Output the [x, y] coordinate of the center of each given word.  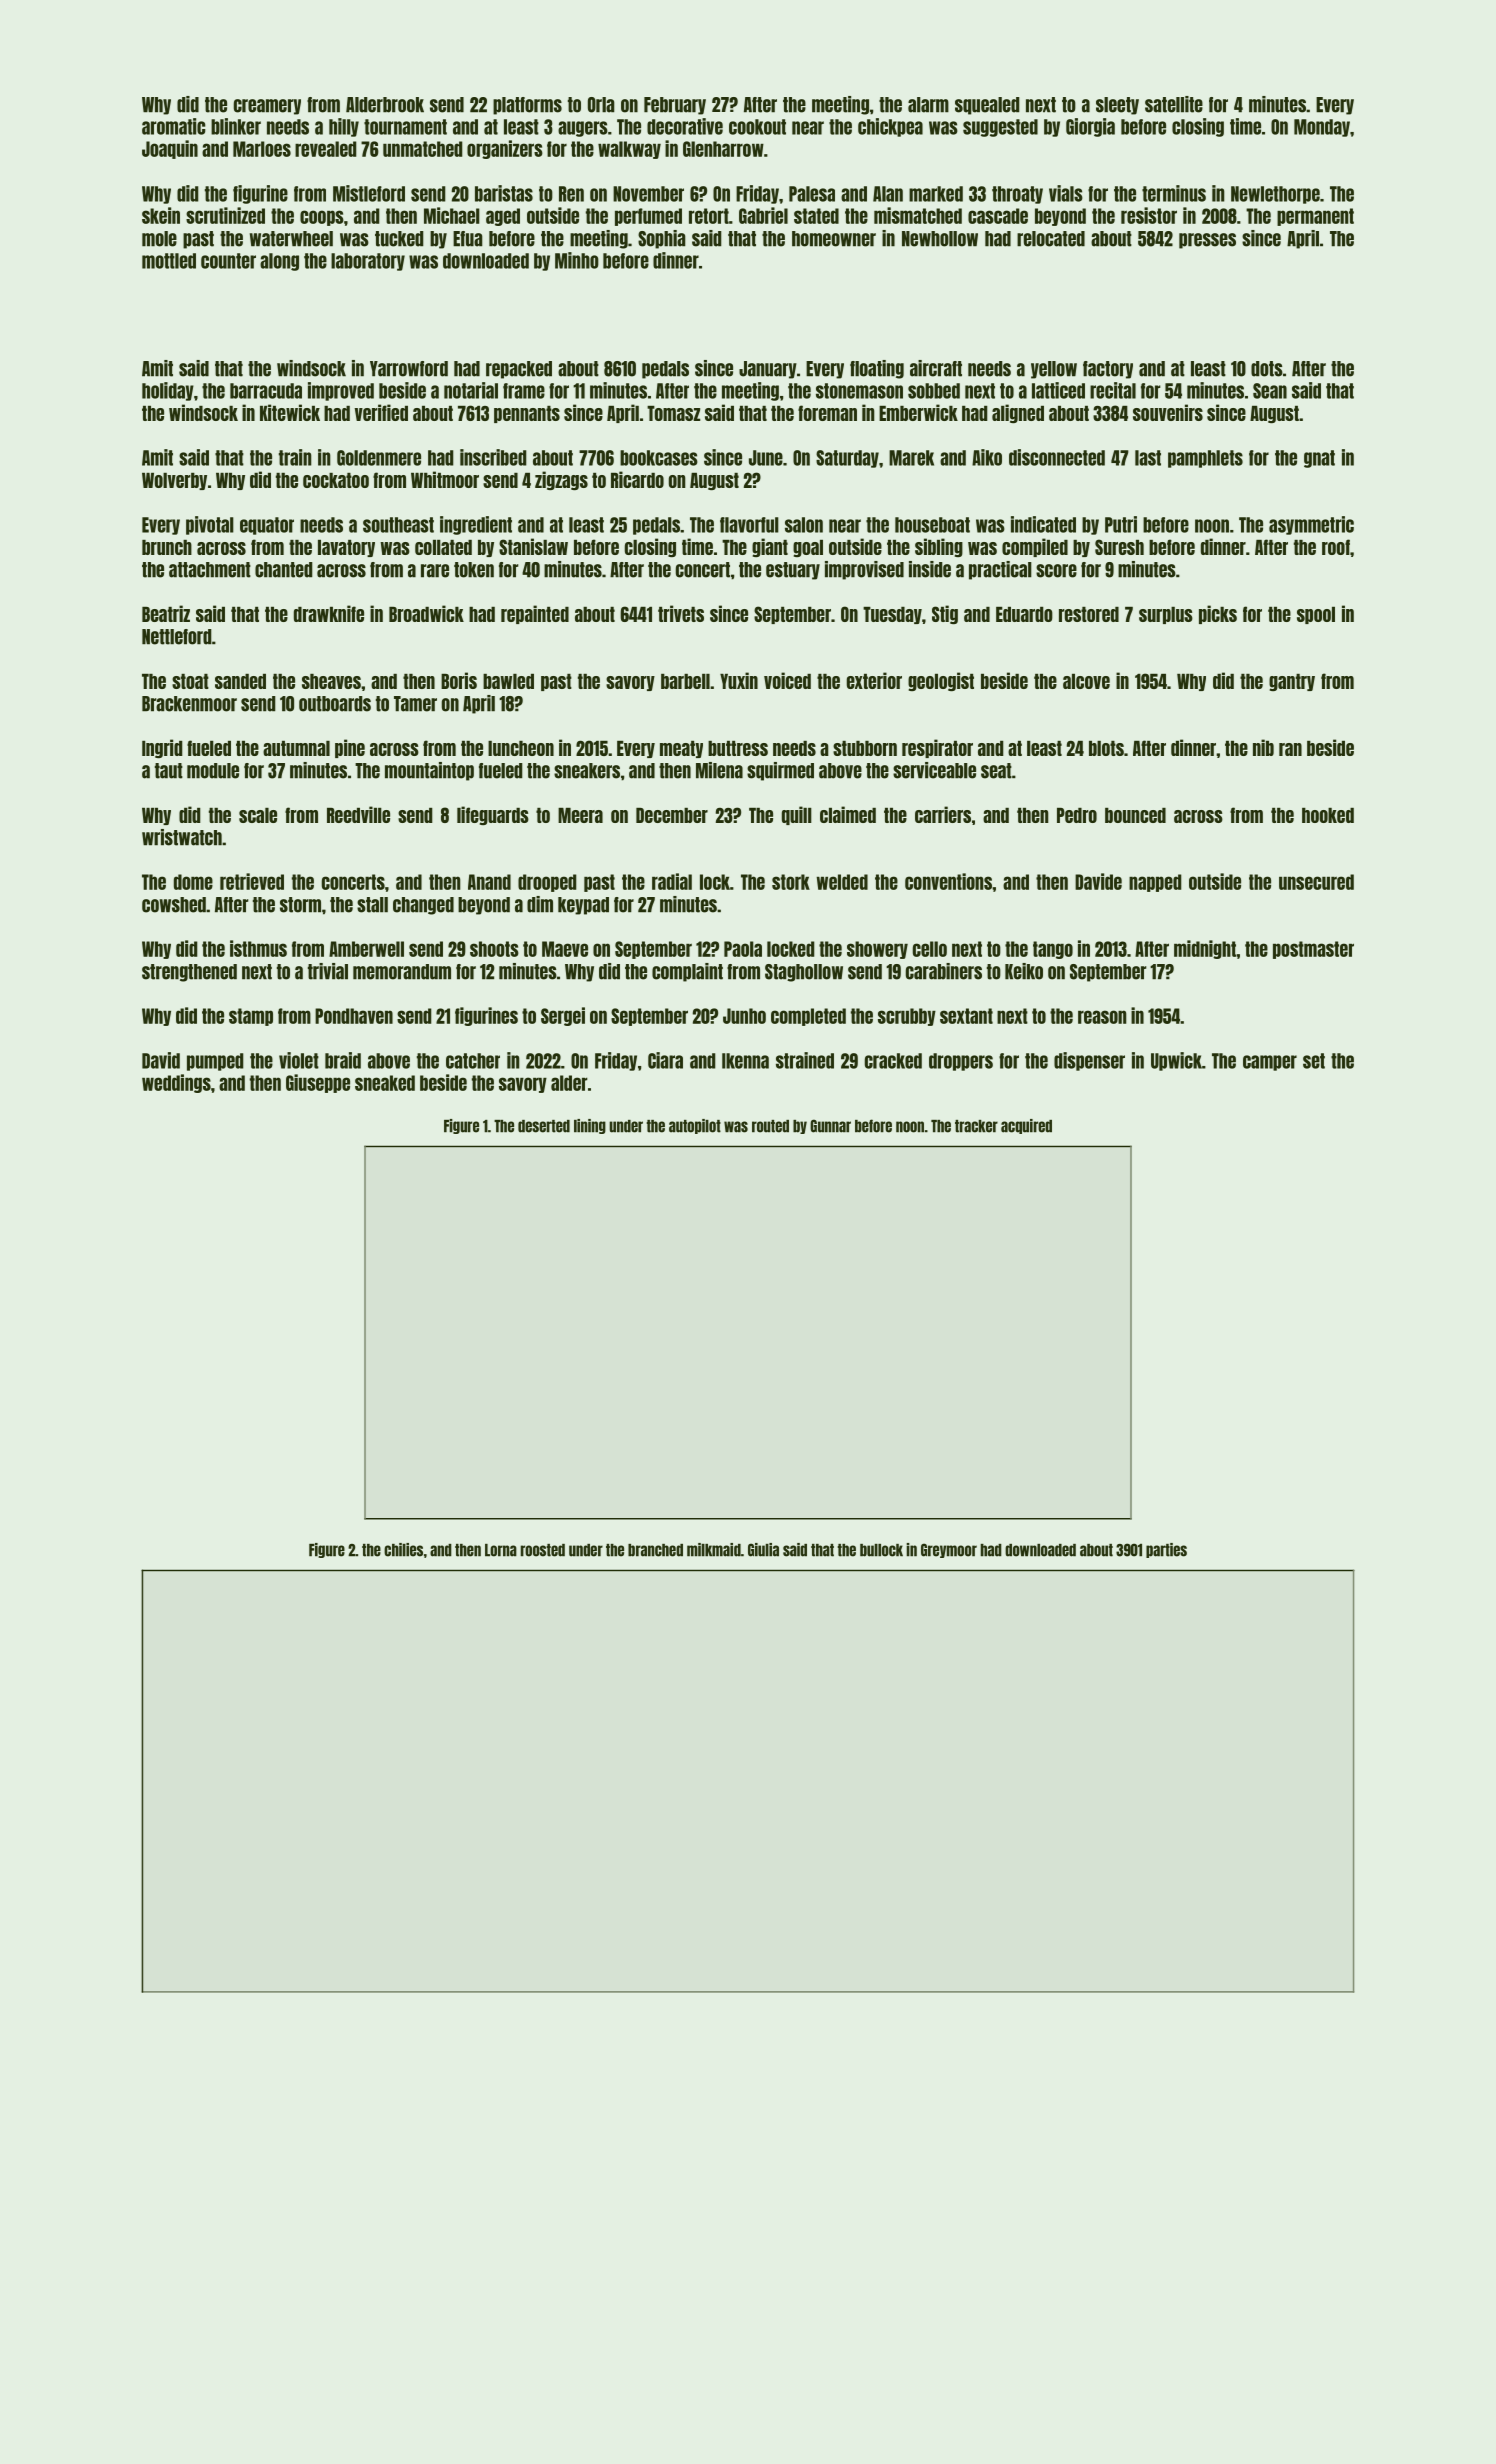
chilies [403, 1550]
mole [159, 239]
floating [877, 369]
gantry [1292, 682]
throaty [1017, 195]
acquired [1026, 1126]
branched [655, 1550]
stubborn [865, 748]
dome [193, 882]
